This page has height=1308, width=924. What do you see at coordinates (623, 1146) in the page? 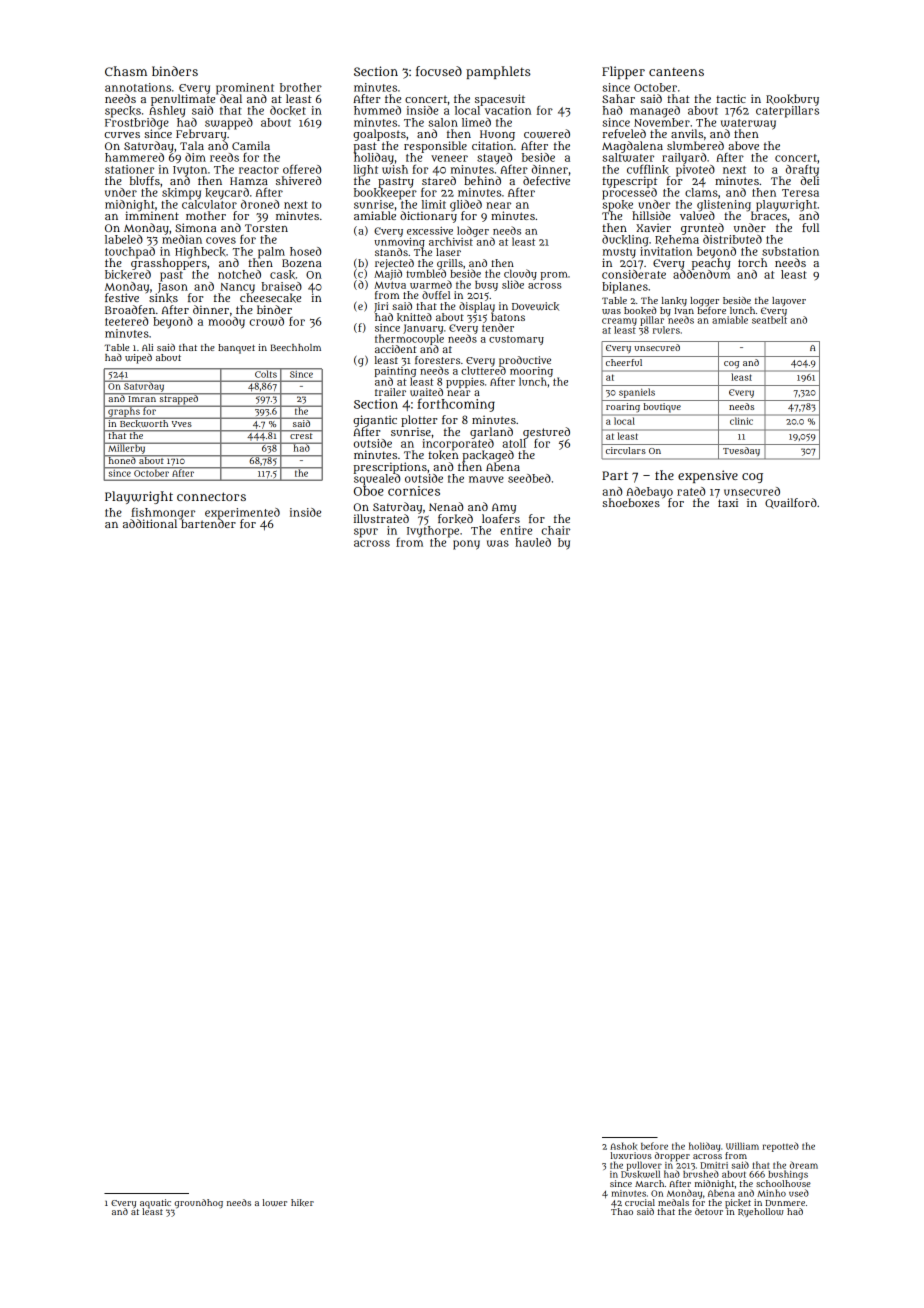
I see `Ashok` at bounding box center [623, 1146].
